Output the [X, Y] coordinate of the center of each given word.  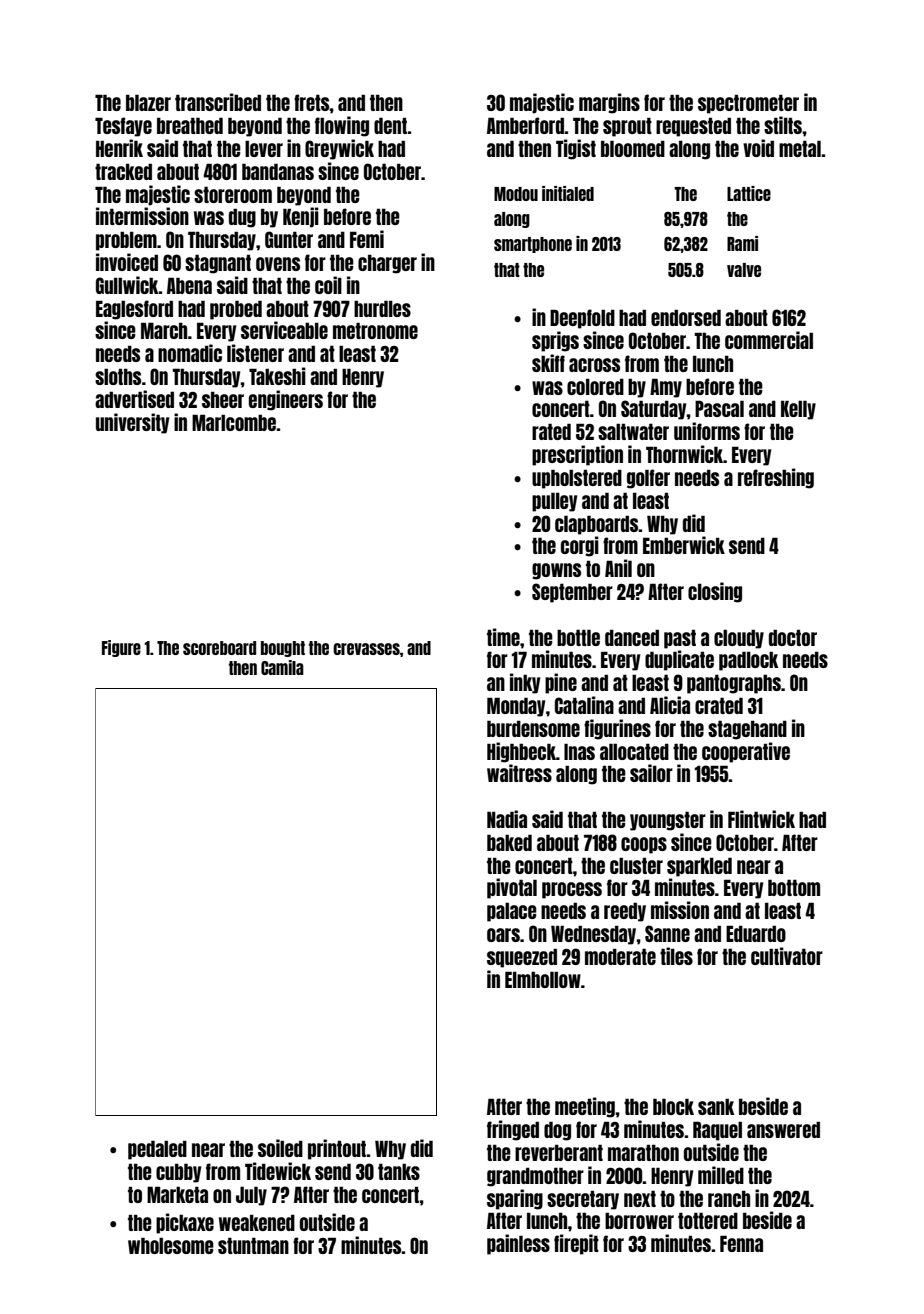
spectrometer [748, 104]
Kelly [798, 410]
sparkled [699, 867]
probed [236, 310]
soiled [280, 1148]
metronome [375, 330]
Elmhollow [543, 979]
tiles [676, 956]
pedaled [157, 1150]
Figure [121, 648]
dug [242, 218]
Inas [579, 752]
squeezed [522, 958]
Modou [516, 194]
